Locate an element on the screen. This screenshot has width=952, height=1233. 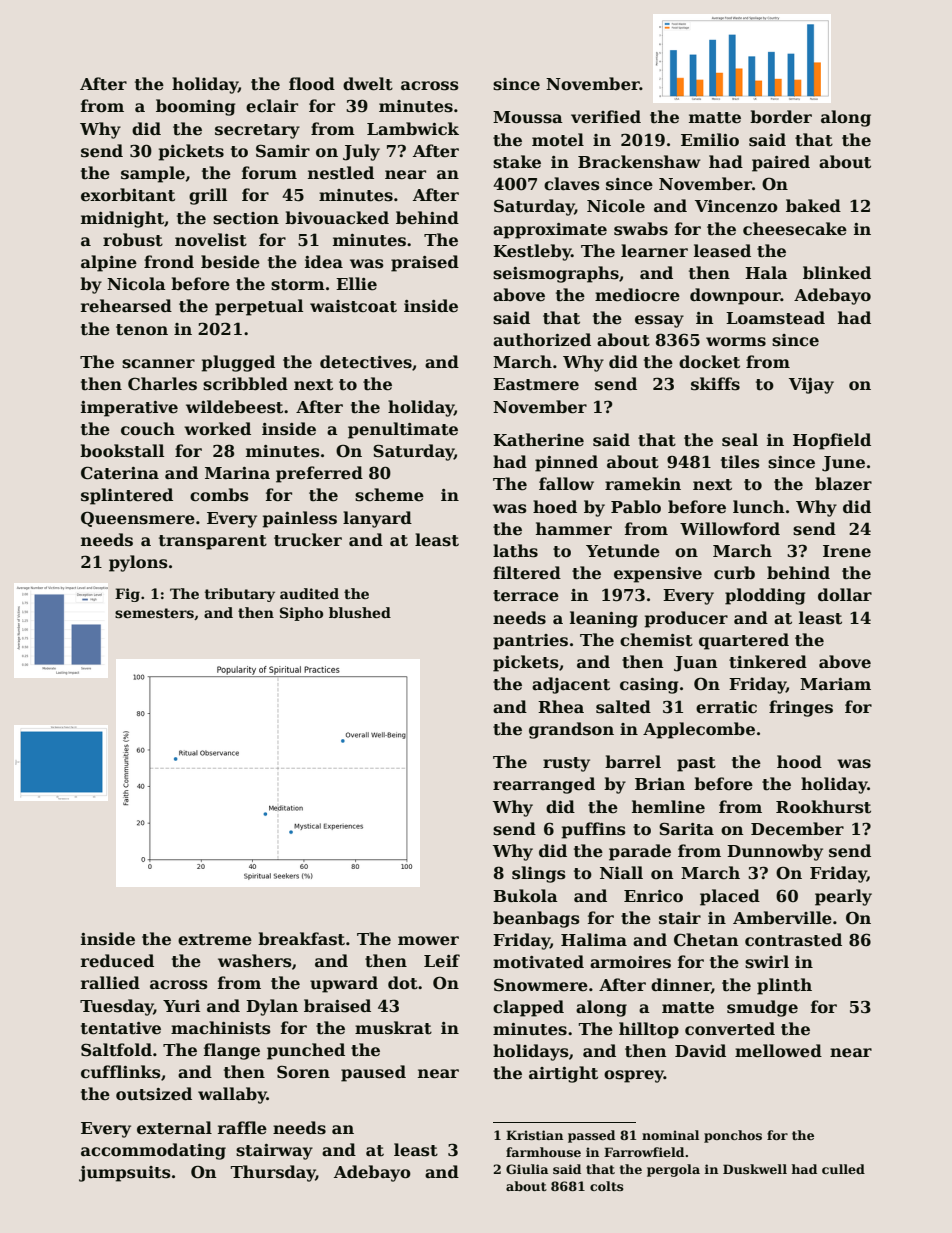
rearranged is located at coordinates (544, 785).
